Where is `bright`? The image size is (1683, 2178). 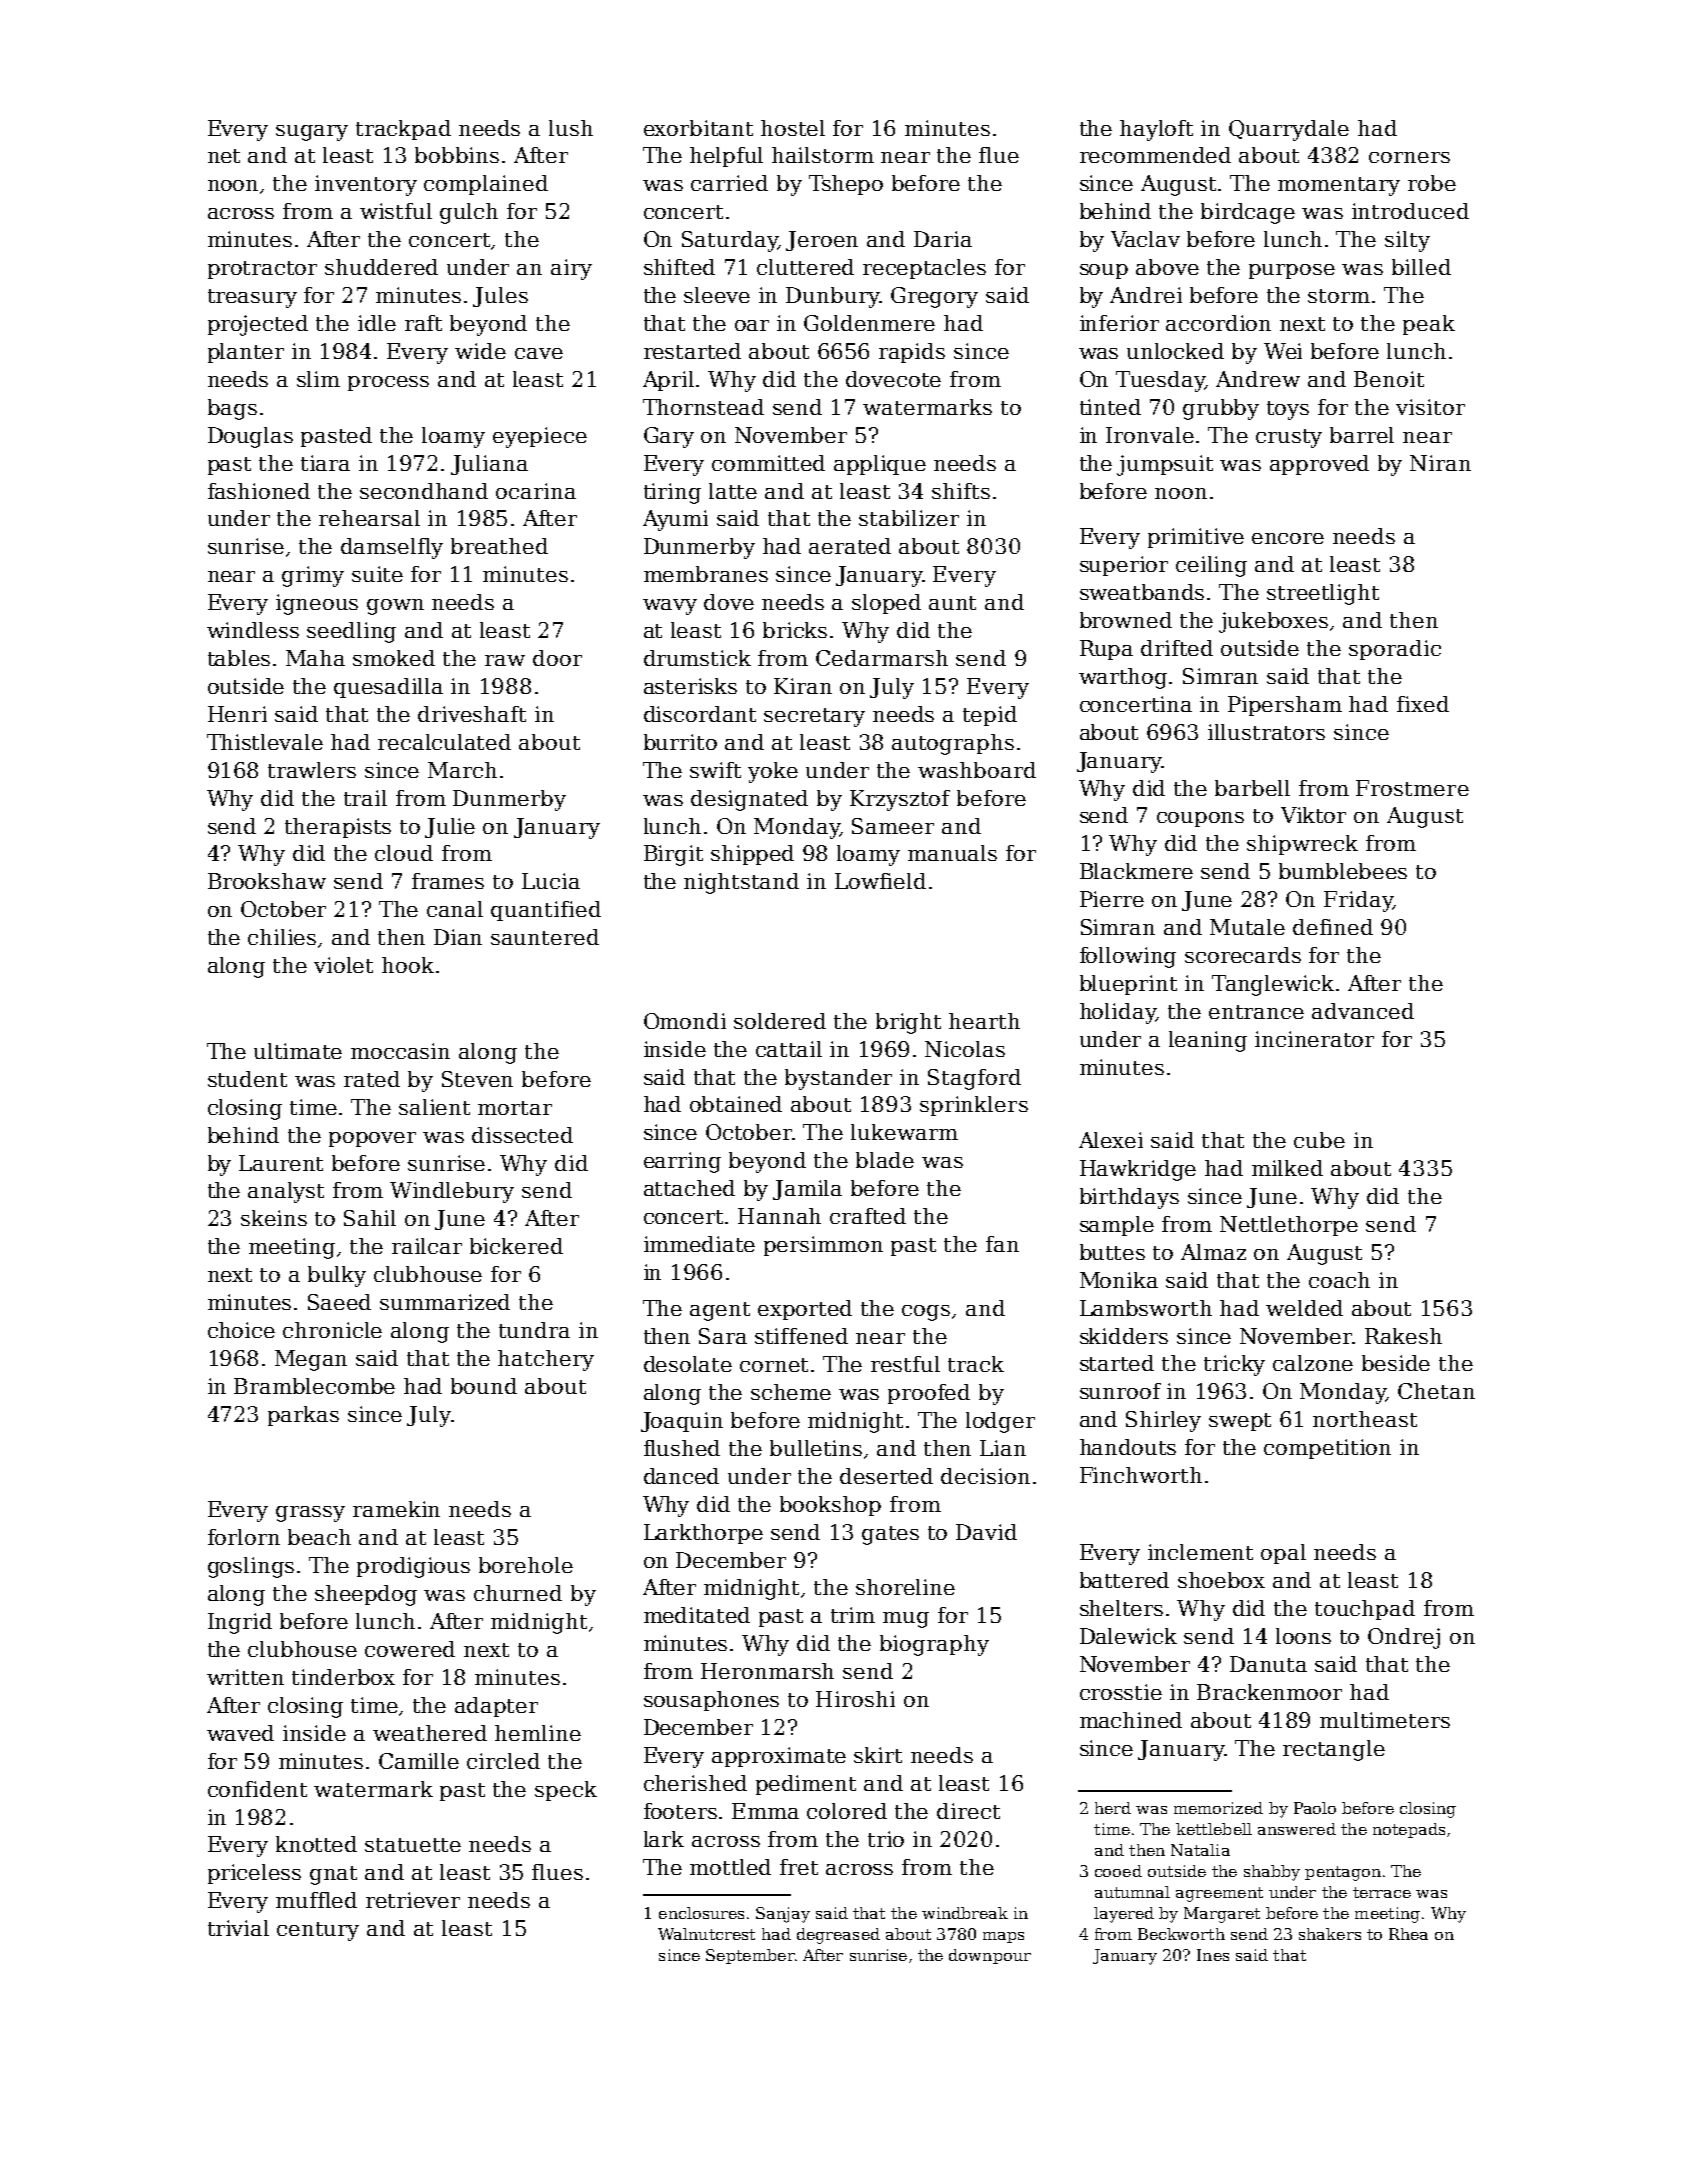 bright is located at coordinates (908, 1023).
